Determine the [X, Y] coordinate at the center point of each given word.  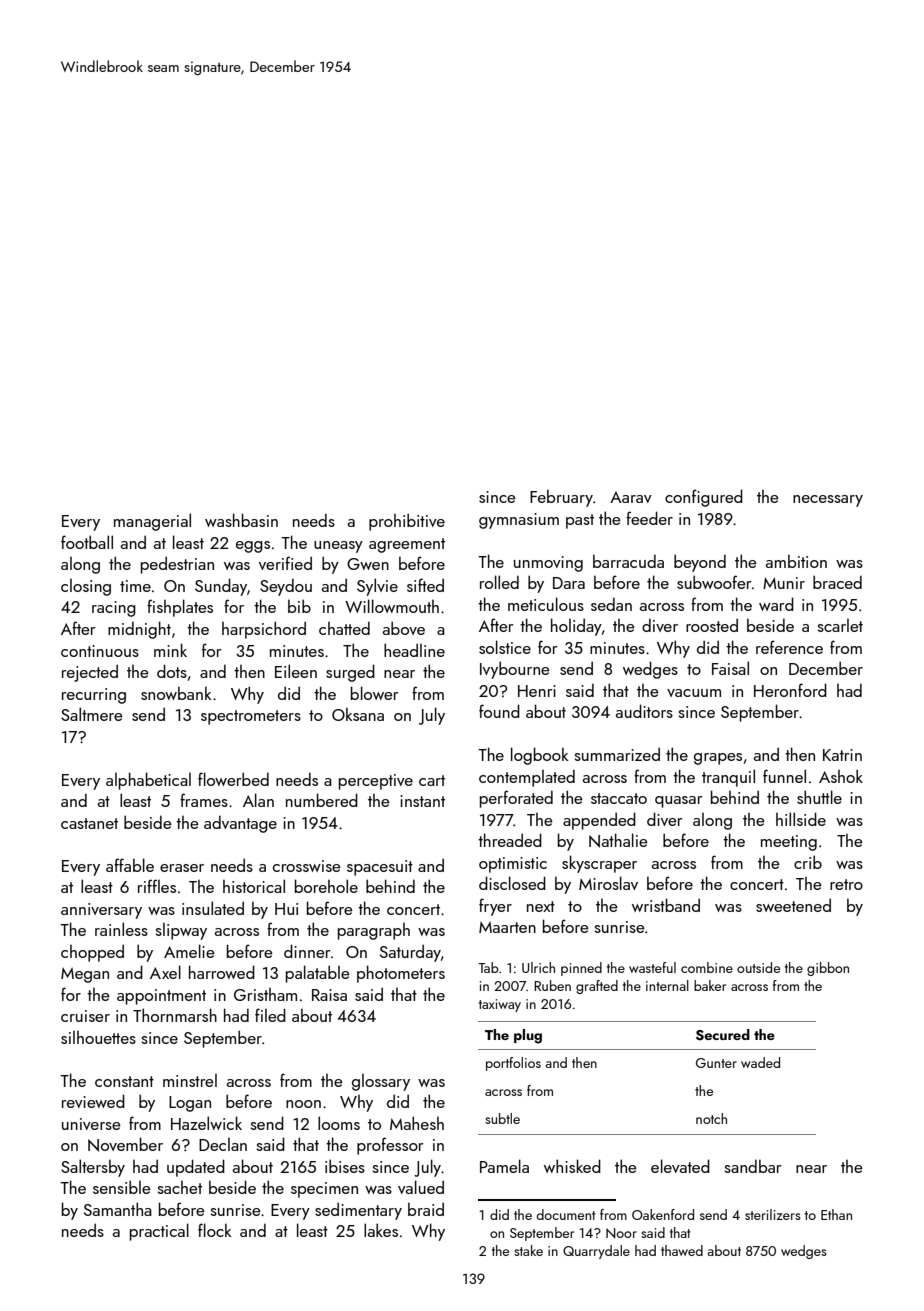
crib [808, 862]
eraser [182, 868]
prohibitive [407, 522]
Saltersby [93, 1168]
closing [86, 587]
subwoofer [714, 582]
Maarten [507, 927]
